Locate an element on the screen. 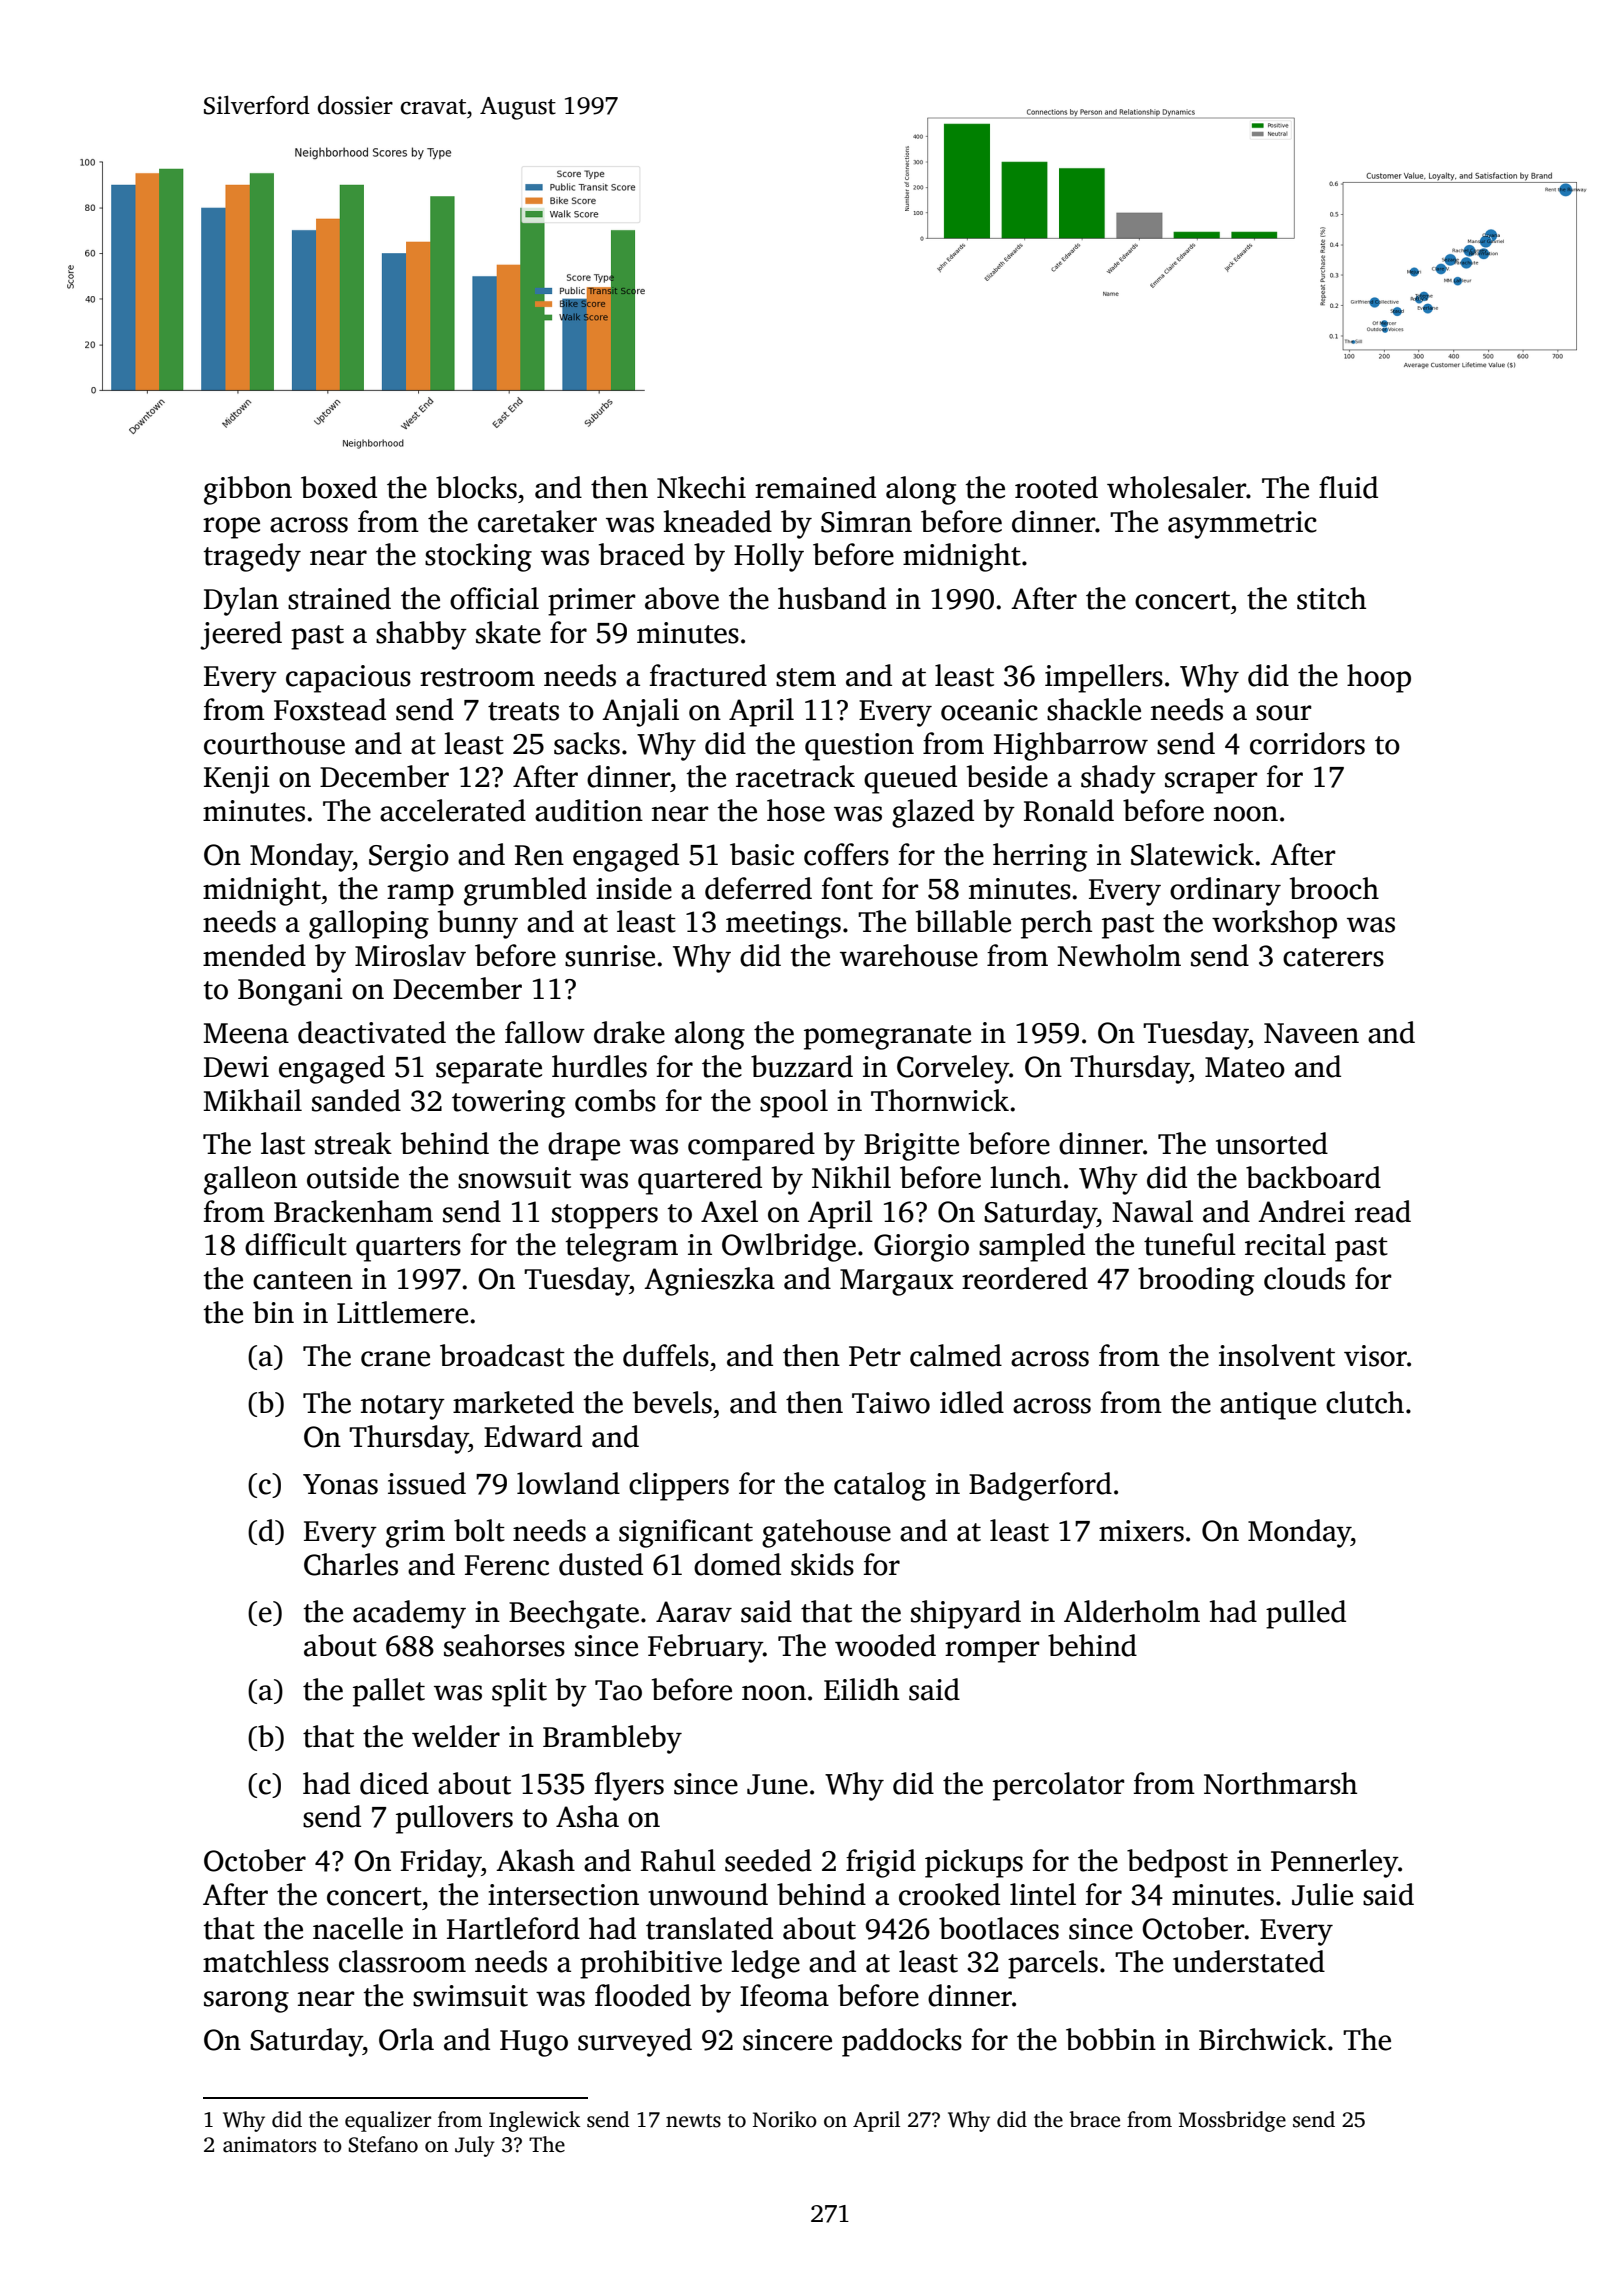  newts is located at coordinates (693, 2121).
